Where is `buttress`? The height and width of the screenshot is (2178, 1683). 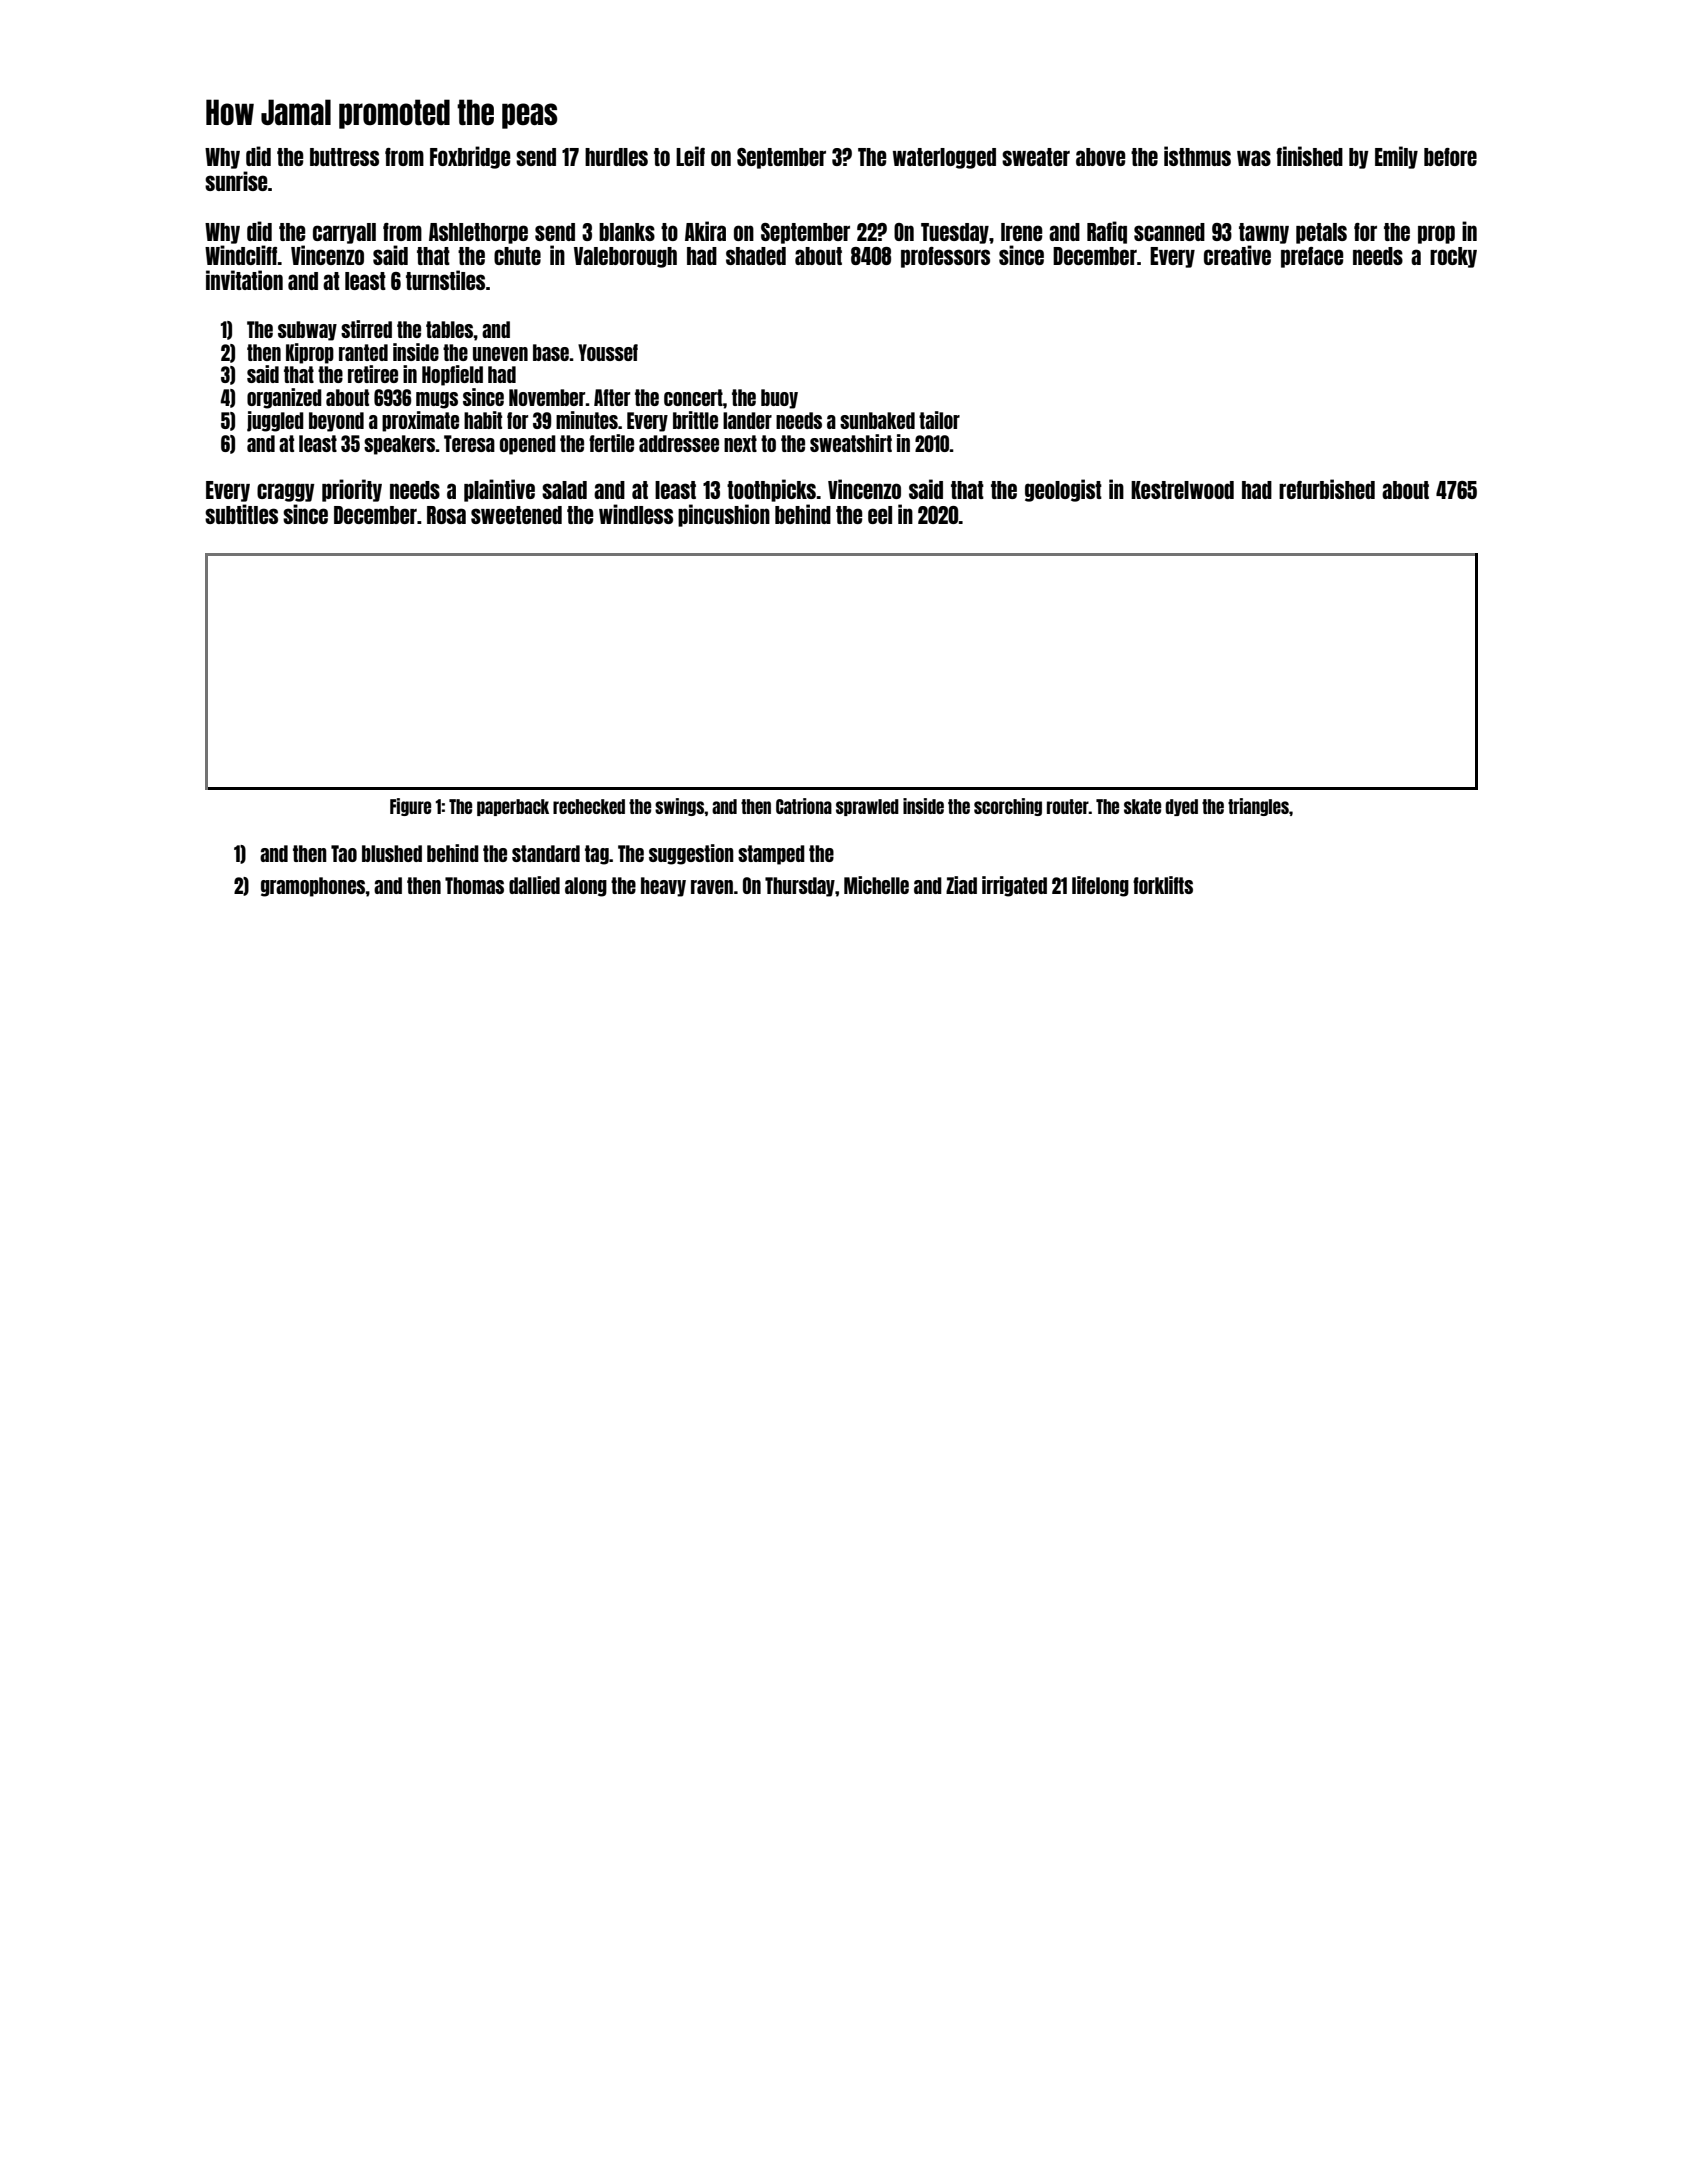 buttress is located at coordinates (344, 157).
